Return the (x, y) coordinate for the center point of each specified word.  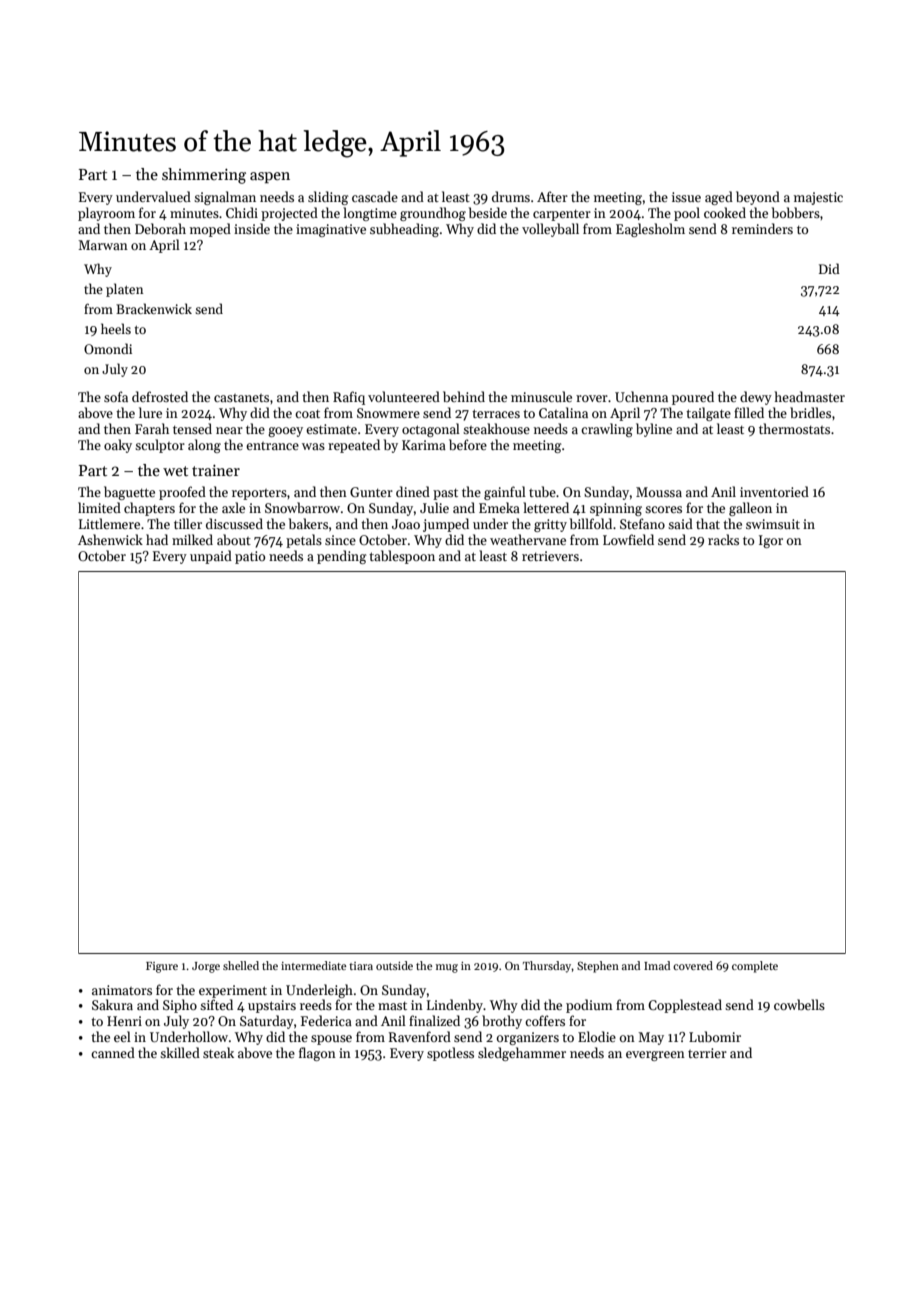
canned (113, 1052)
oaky (118, 446)
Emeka (499, 507)
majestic (818, 198)
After (552, 196)
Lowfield (628, 539)
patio (250, 557)
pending (342, 557)
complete (755, 967)
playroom (106, 214)
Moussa (659, 492)
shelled (241, 965)
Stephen (598, 967)
